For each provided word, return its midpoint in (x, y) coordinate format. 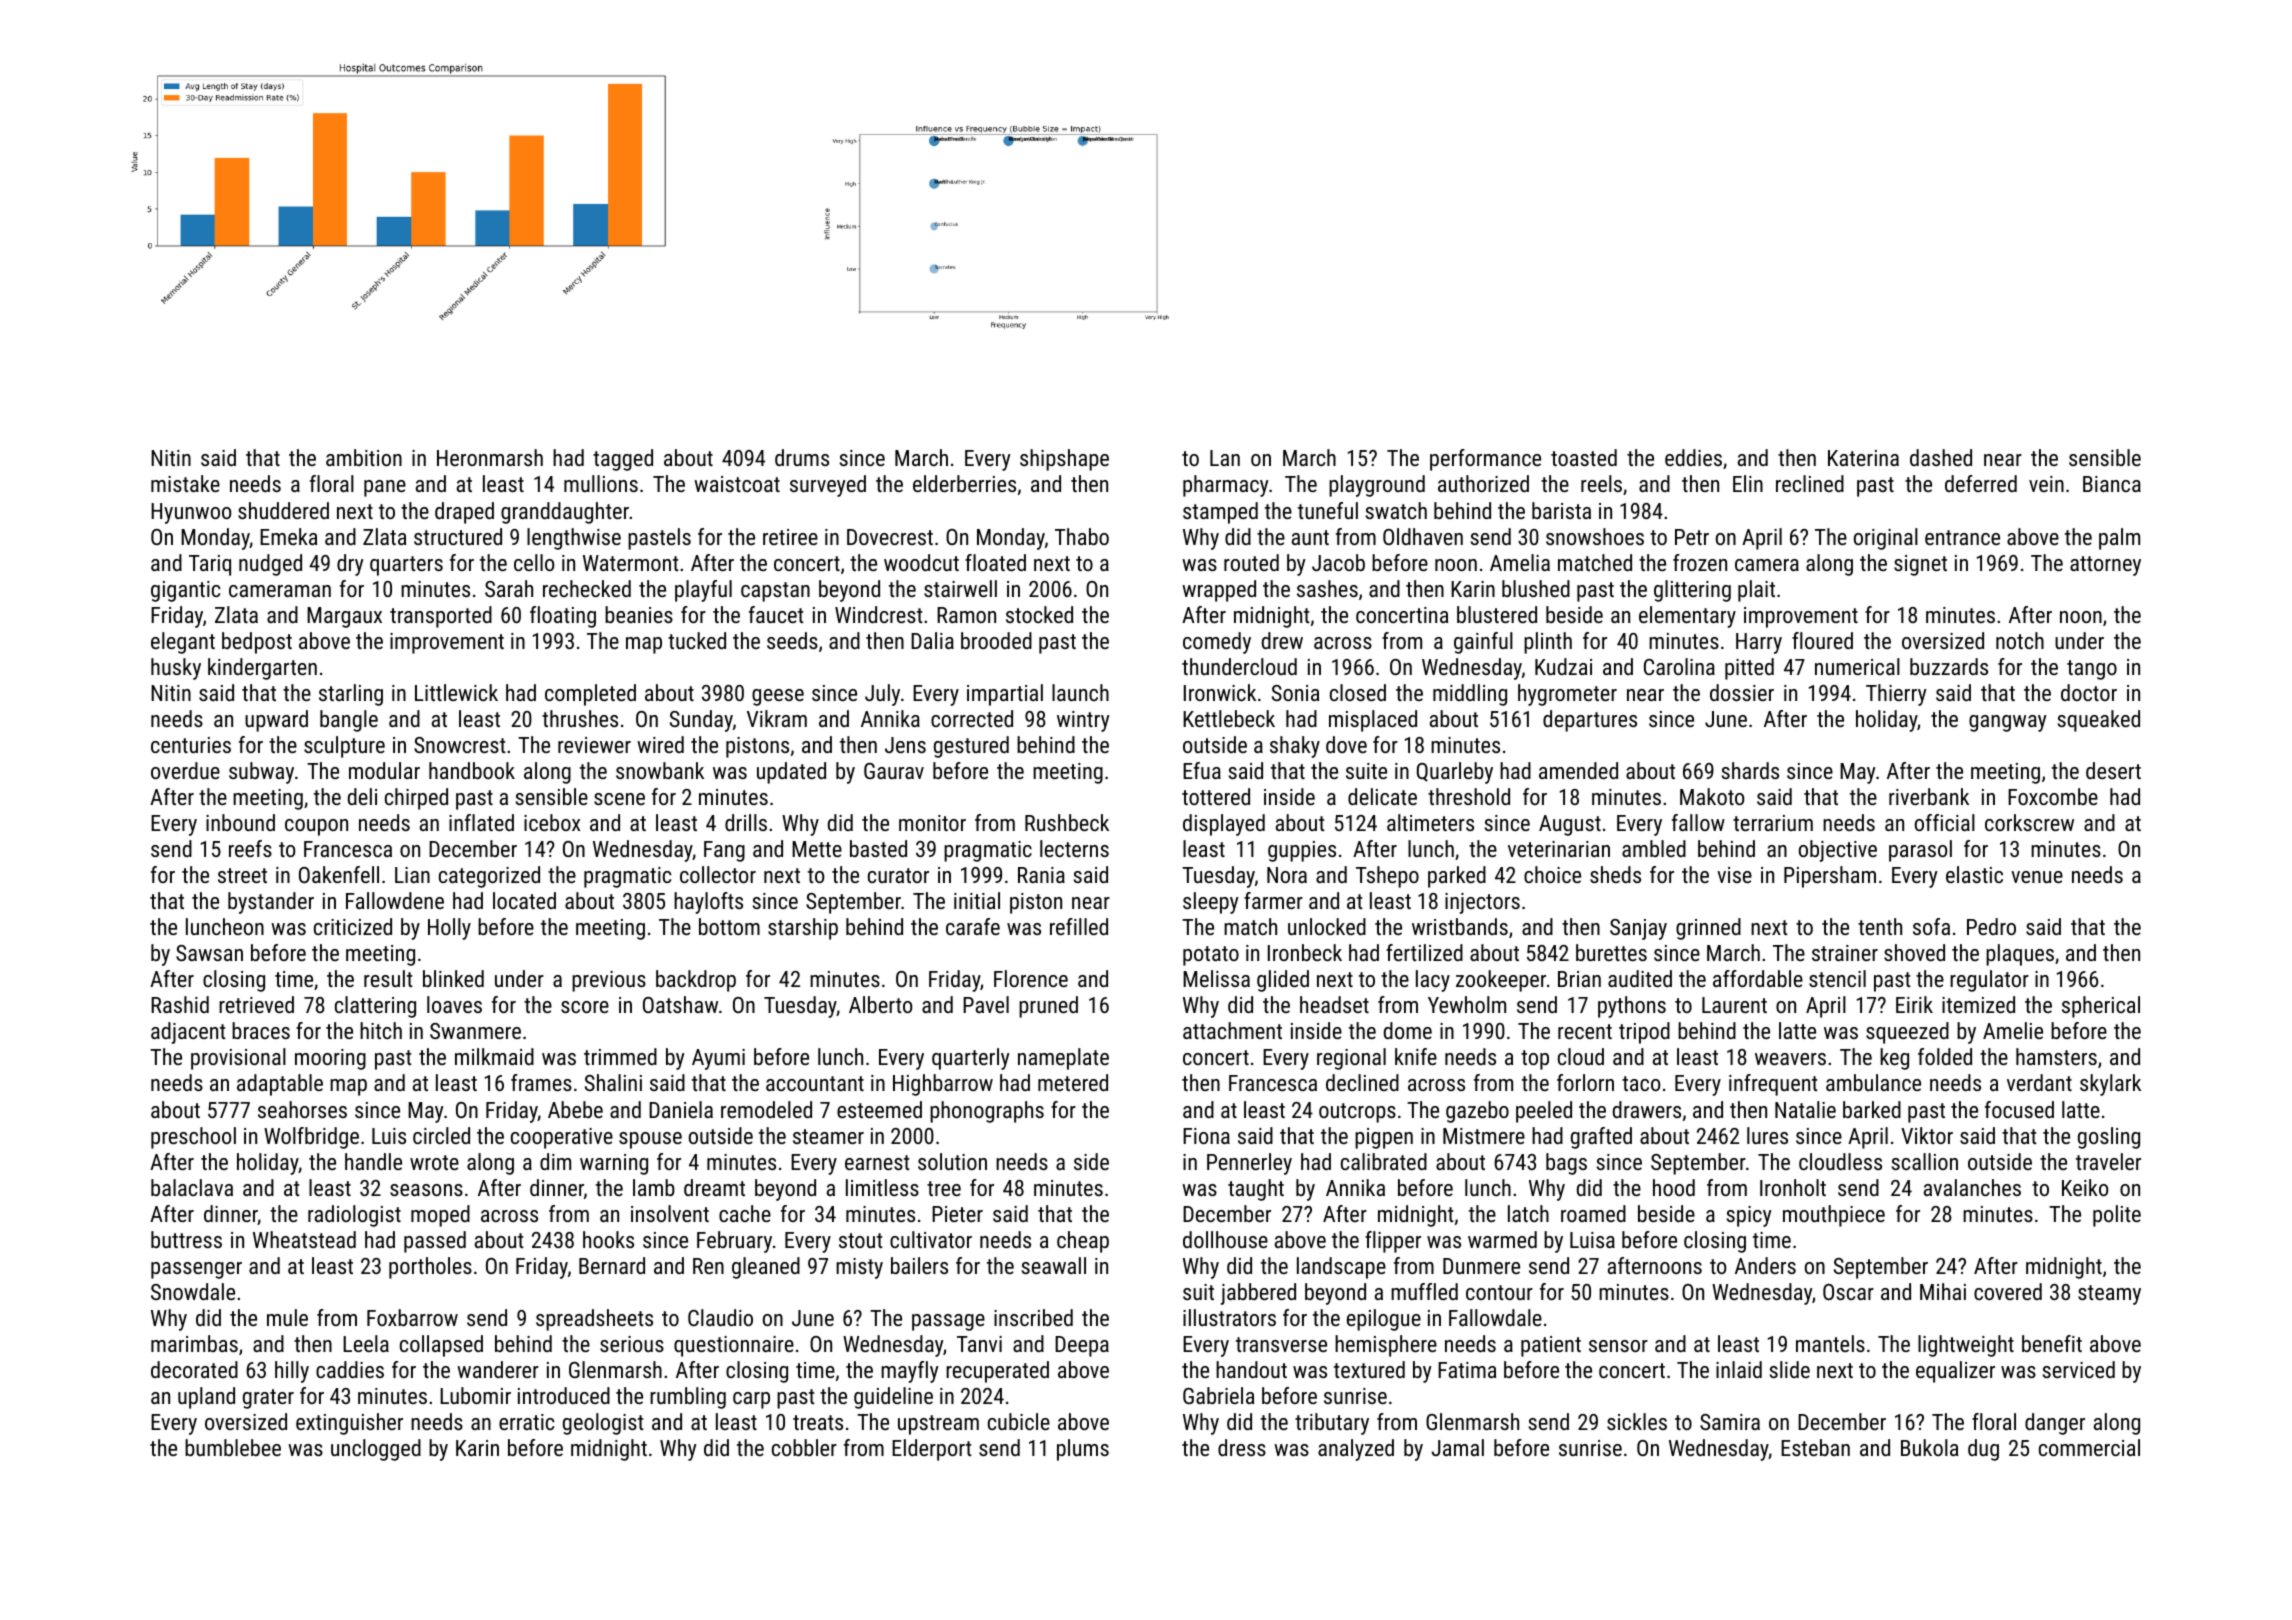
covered (2008, 1291)
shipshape (1064, 460)
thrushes (580, 718)
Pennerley (1249, 1164)
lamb (654, 1187)
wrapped (1219, 591)
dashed (1941, 457)
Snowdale (193, 1291)
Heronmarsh (490, 457)
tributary (1332, 1424)
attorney (2105, 566)
